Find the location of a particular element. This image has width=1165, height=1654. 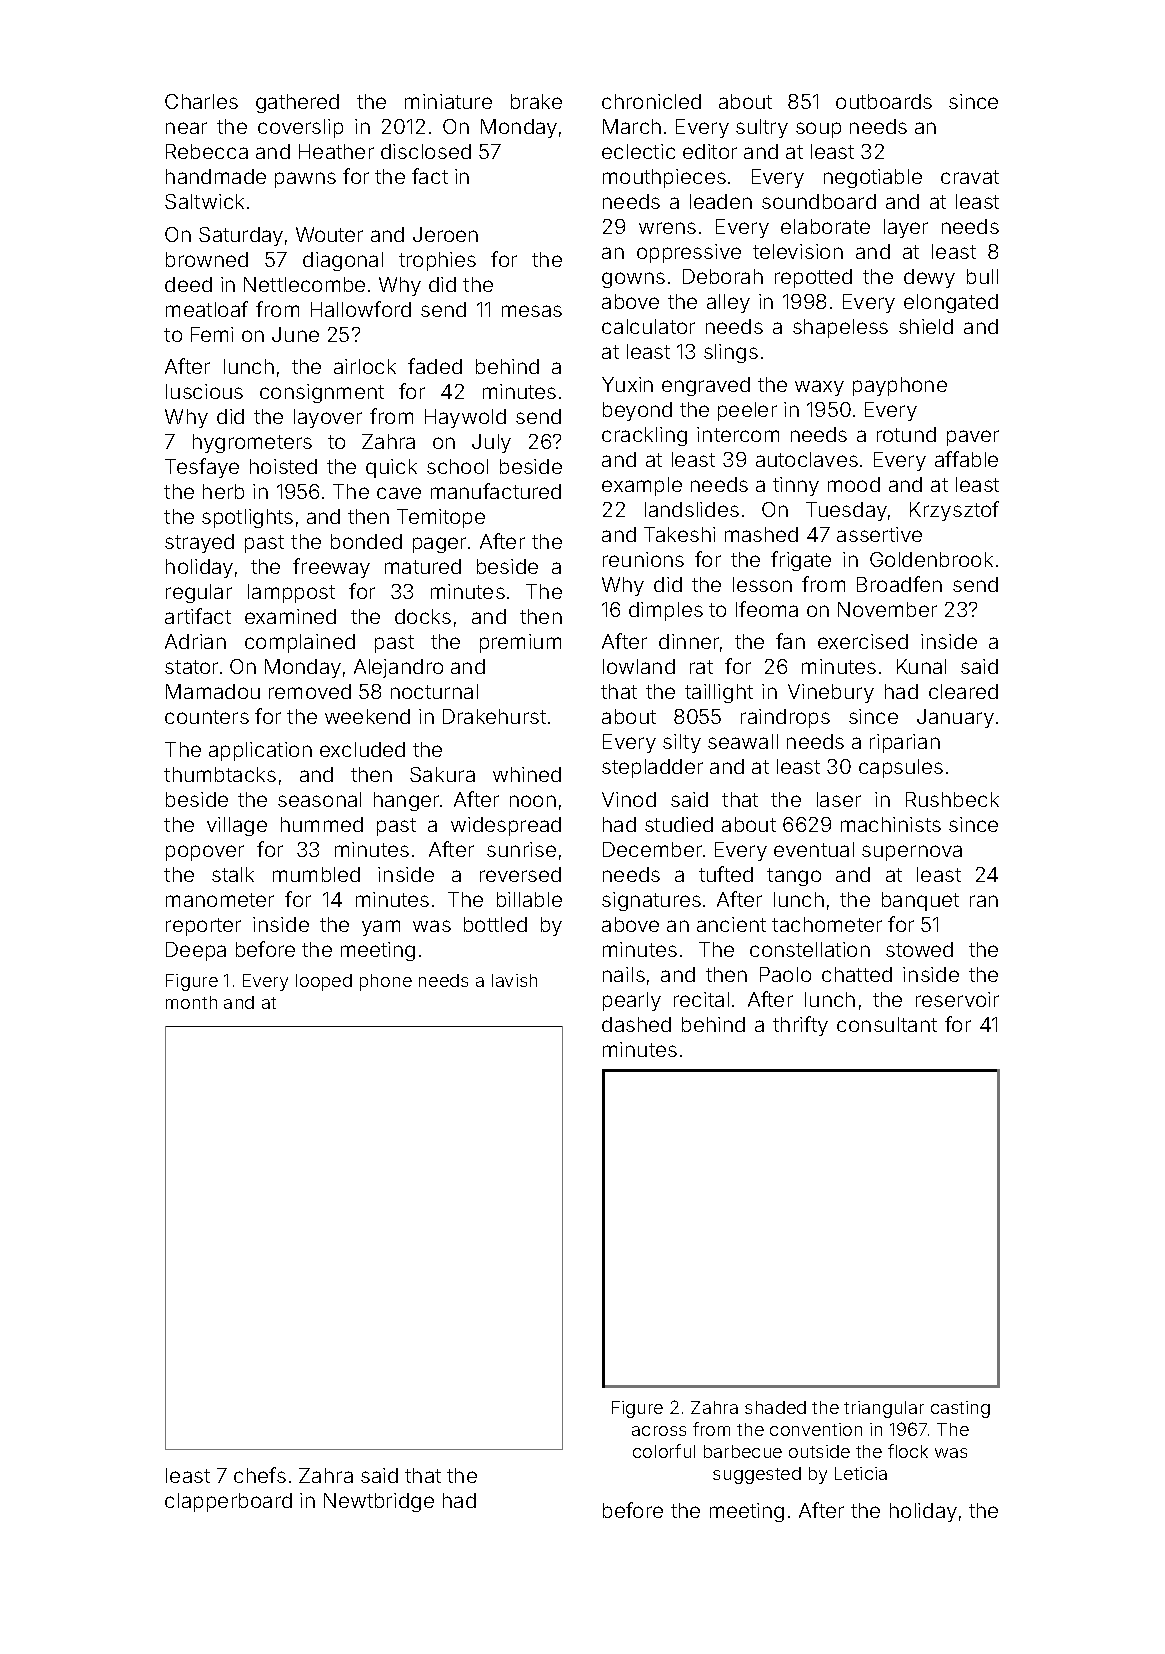

beyond is located at coordinates (637, 411).
